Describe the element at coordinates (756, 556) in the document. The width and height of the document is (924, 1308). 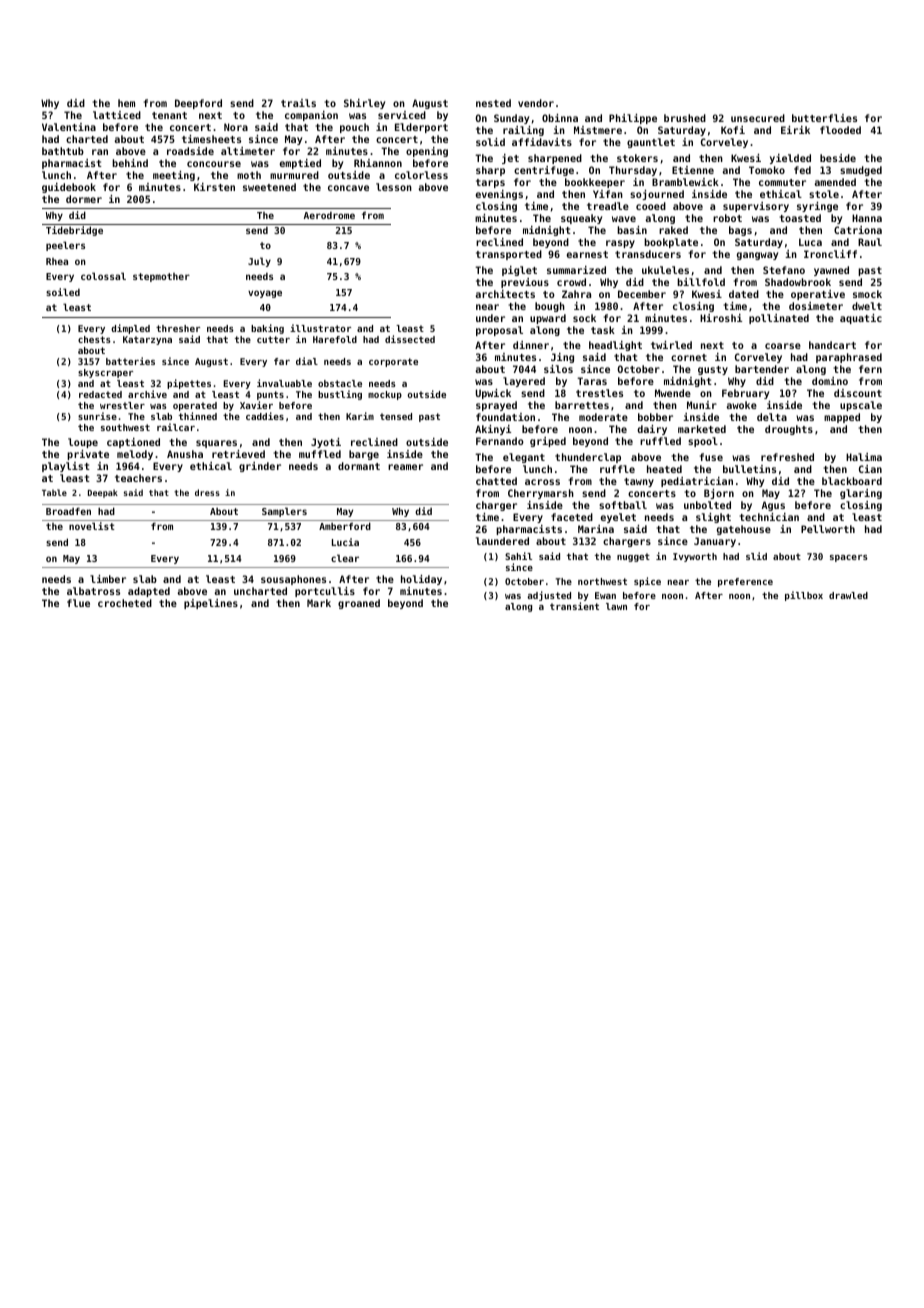
I see `slid` at that location.
